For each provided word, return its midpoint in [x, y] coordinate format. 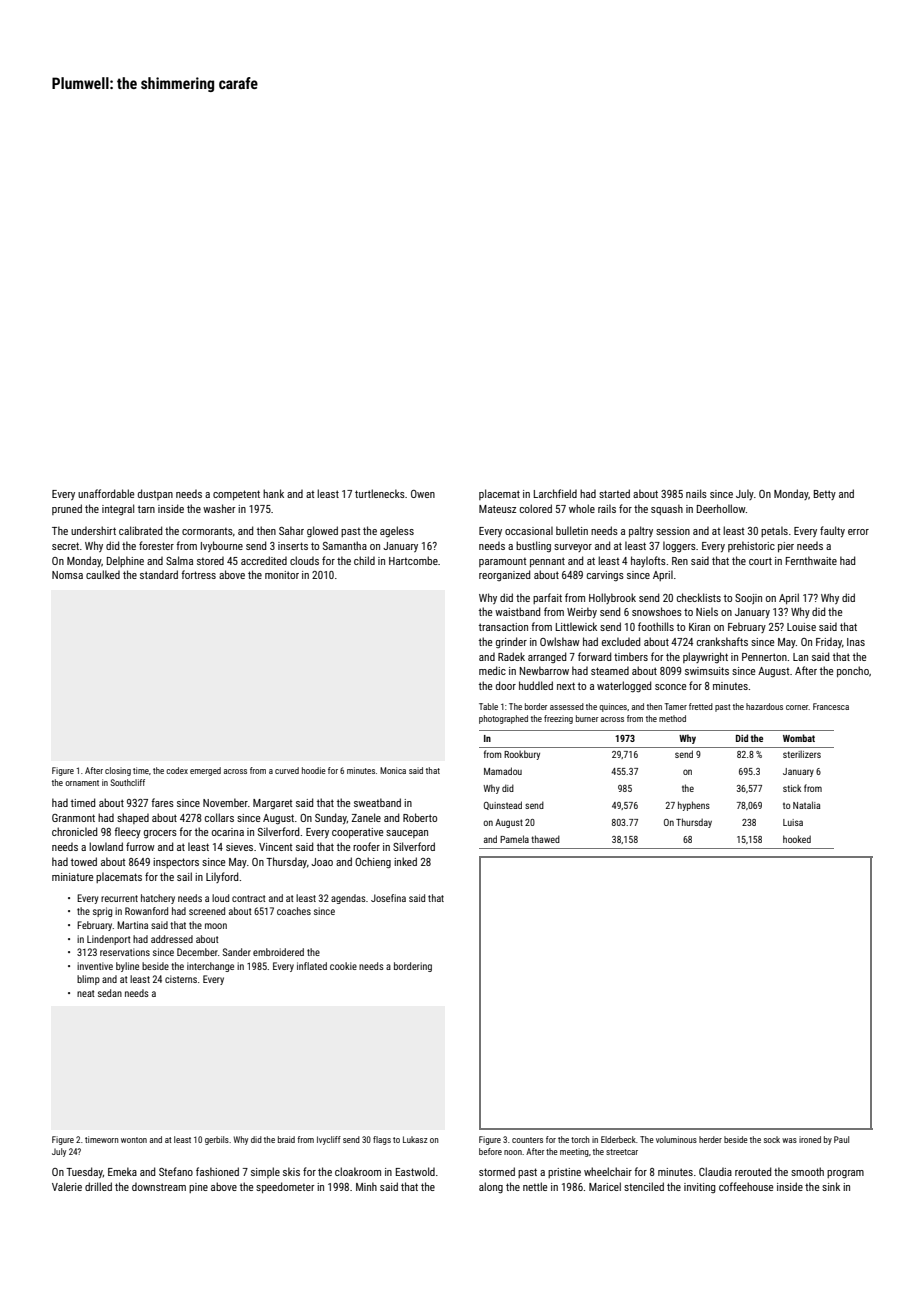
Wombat [799, 738]
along [491, 1188]
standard [159, 574]
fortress [198, 574]
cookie [343, 966]
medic [492, 670]
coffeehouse [746, 1186]
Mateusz [497, 509]
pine [198, 1188]
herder [710, 1139]
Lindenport [109, 940]
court [760, 561]
